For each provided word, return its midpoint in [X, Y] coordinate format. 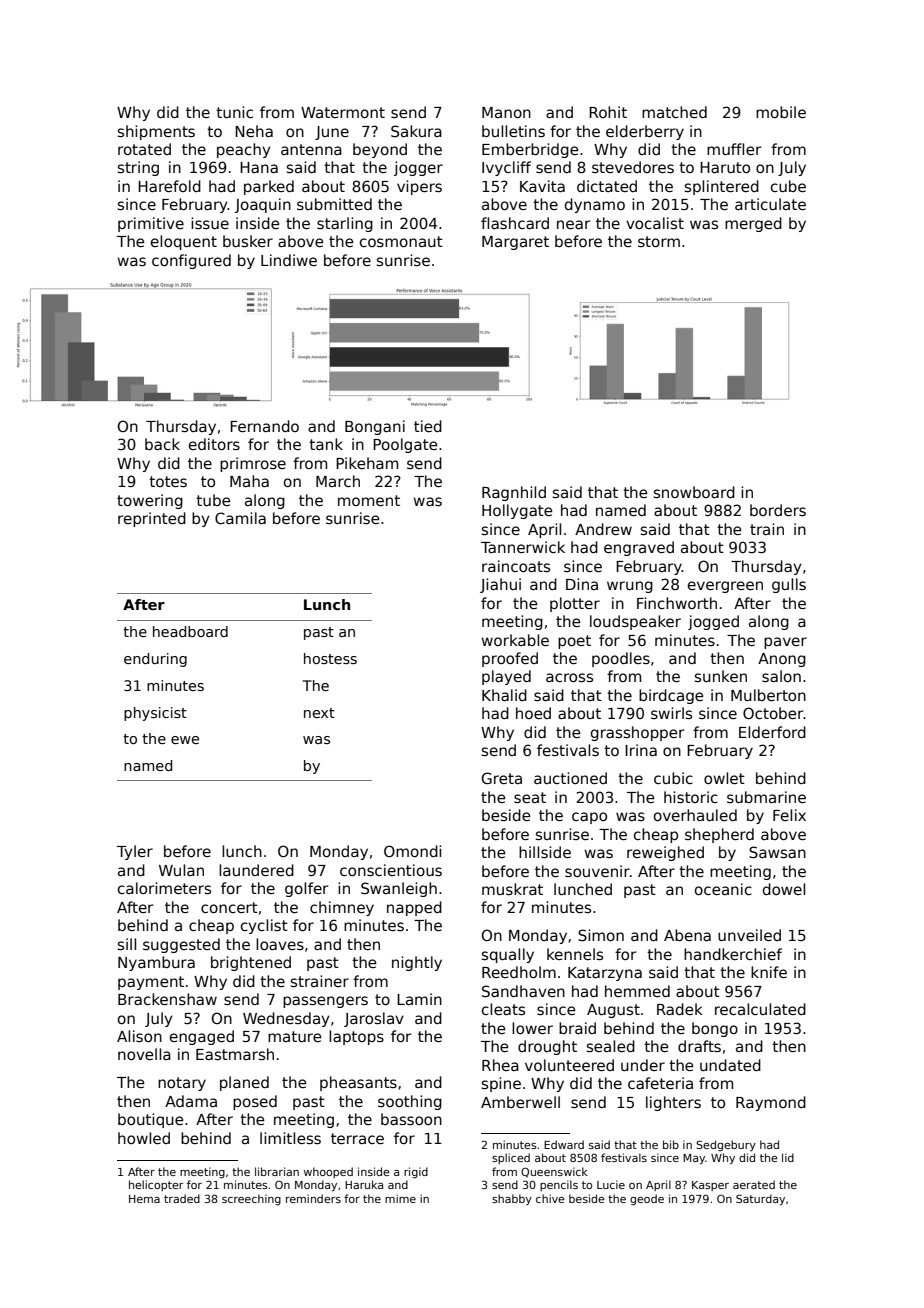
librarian [277, 1171]
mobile [781, 112]
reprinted [152, 519]
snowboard [694, 492]
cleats [503, 1009]
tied [428, 426]
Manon [506, 112]
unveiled [749, 935]
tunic [234, 112]
